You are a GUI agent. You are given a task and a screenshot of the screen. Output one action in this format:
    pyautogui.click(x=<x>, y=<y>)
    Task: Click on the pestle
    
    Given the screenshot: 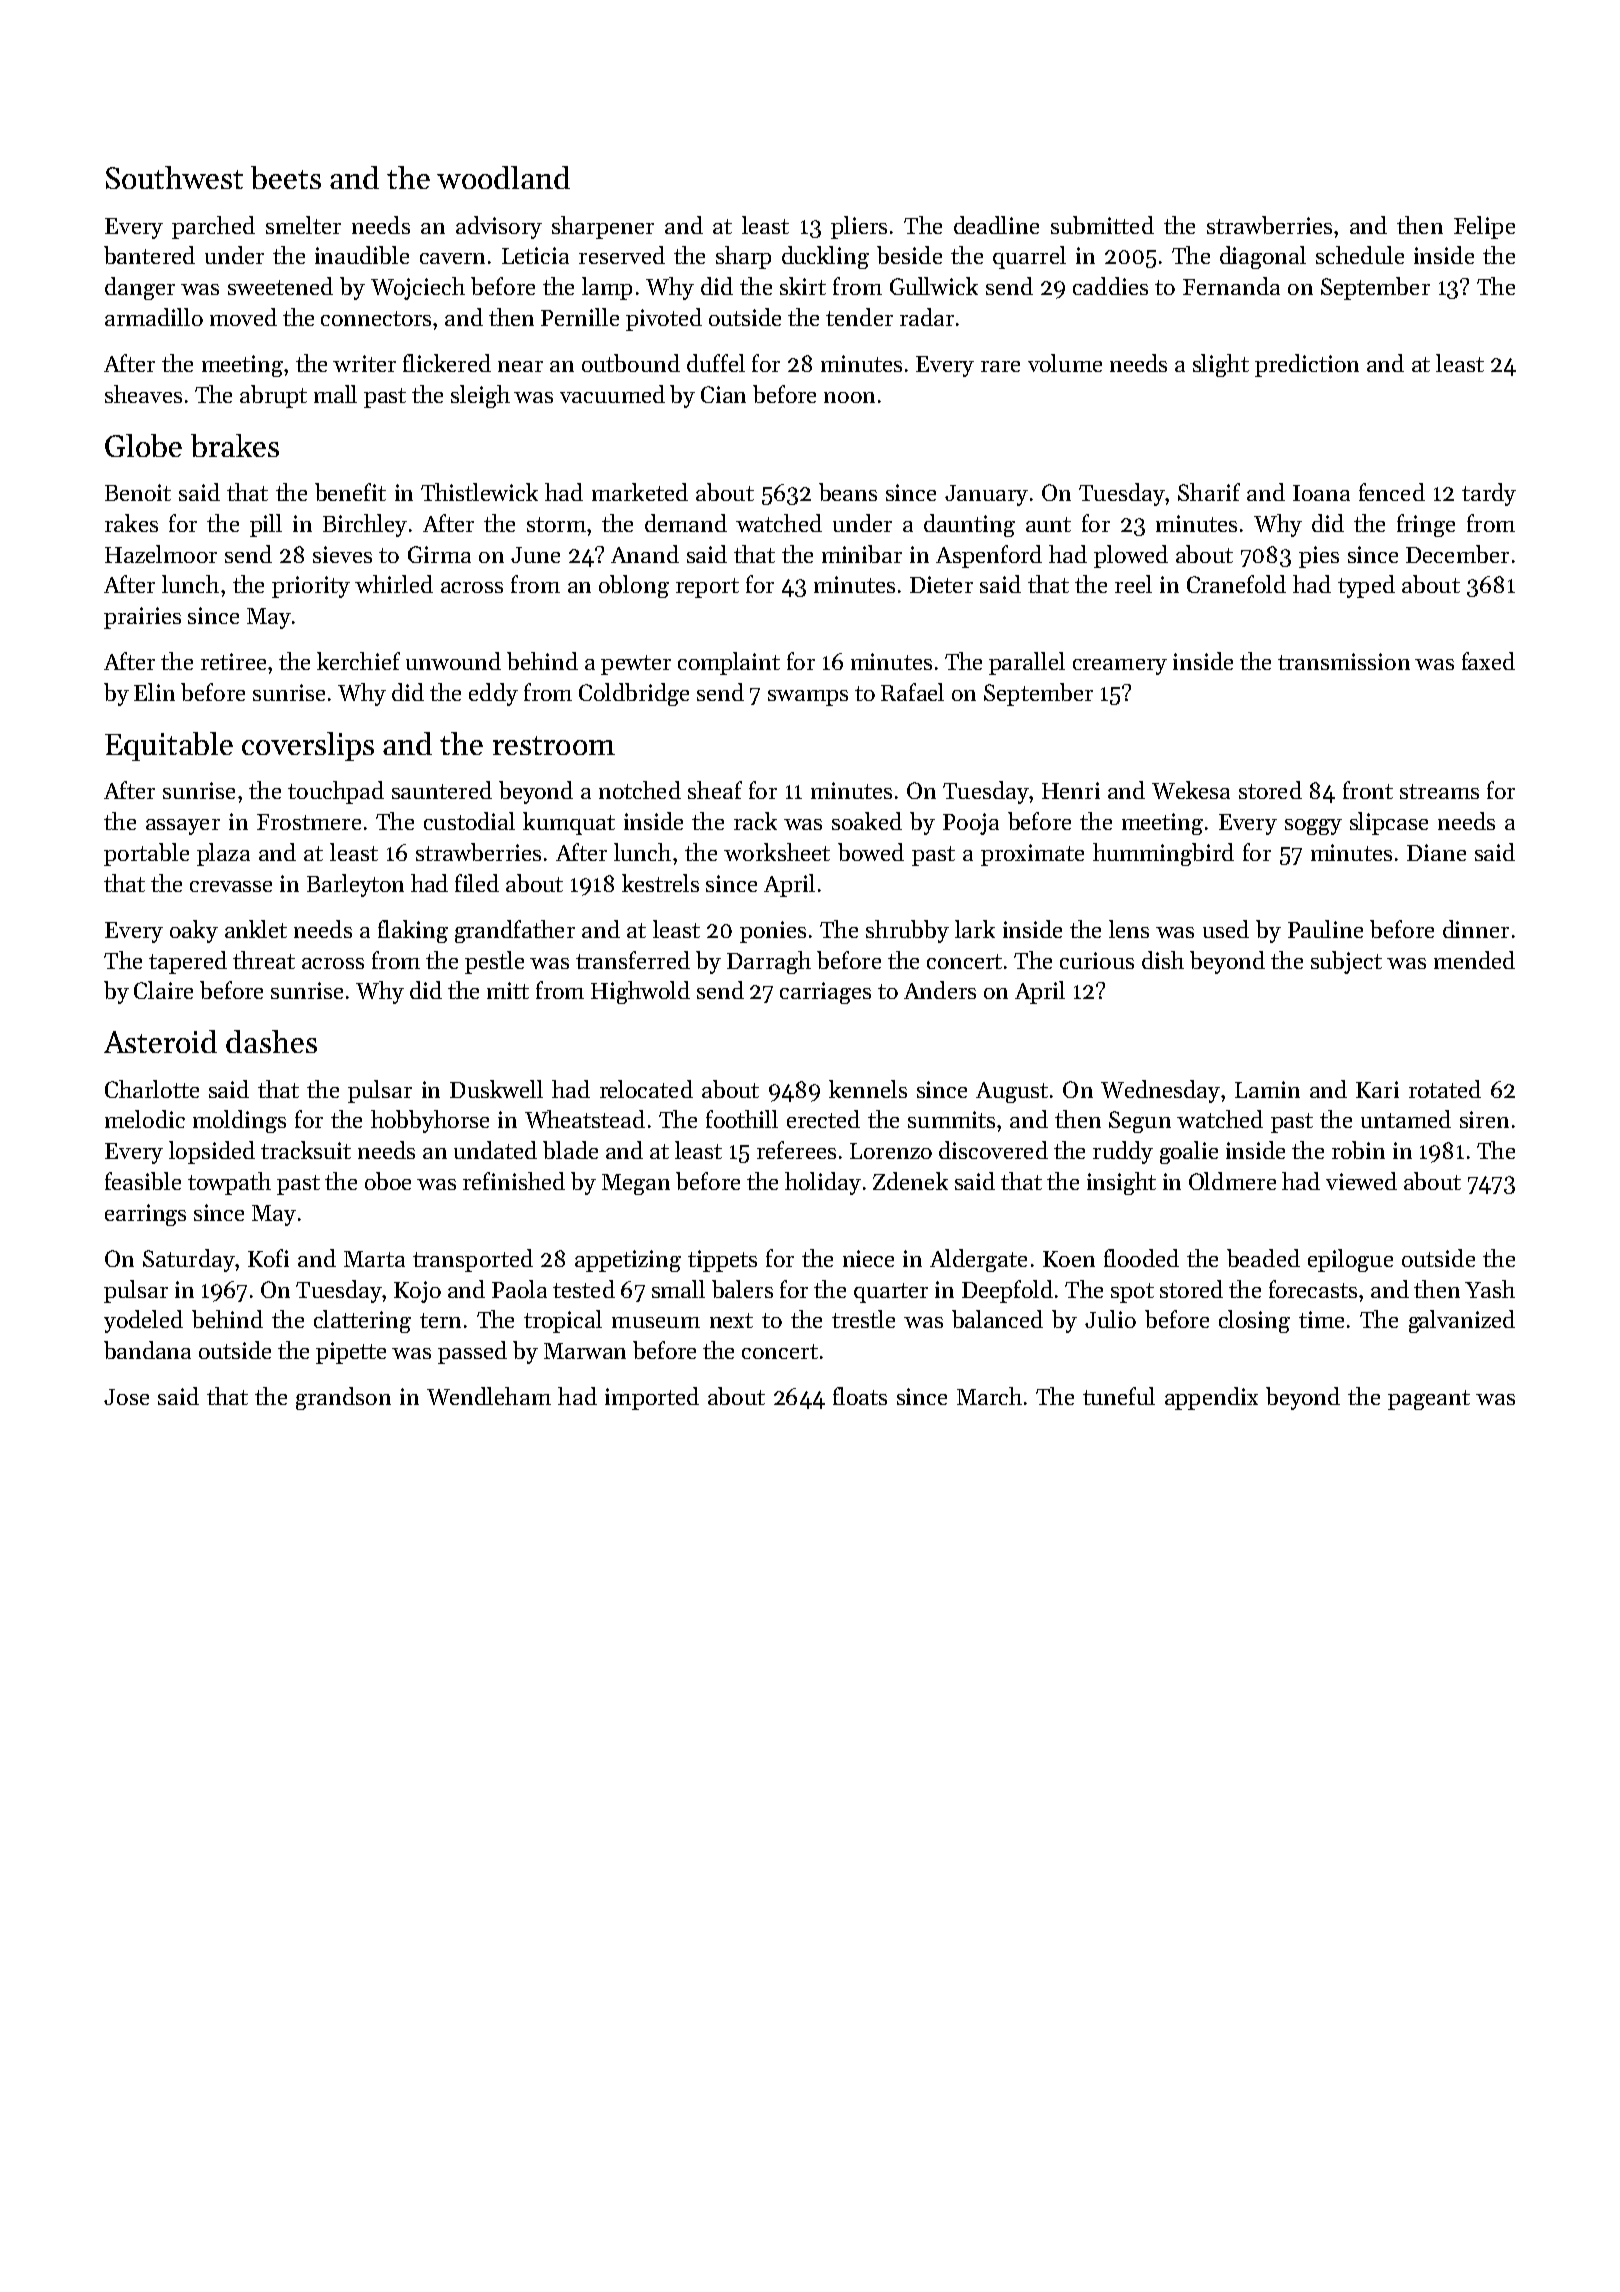 What is the action you would take?
    pyautogui.click(x=494, y=962)
